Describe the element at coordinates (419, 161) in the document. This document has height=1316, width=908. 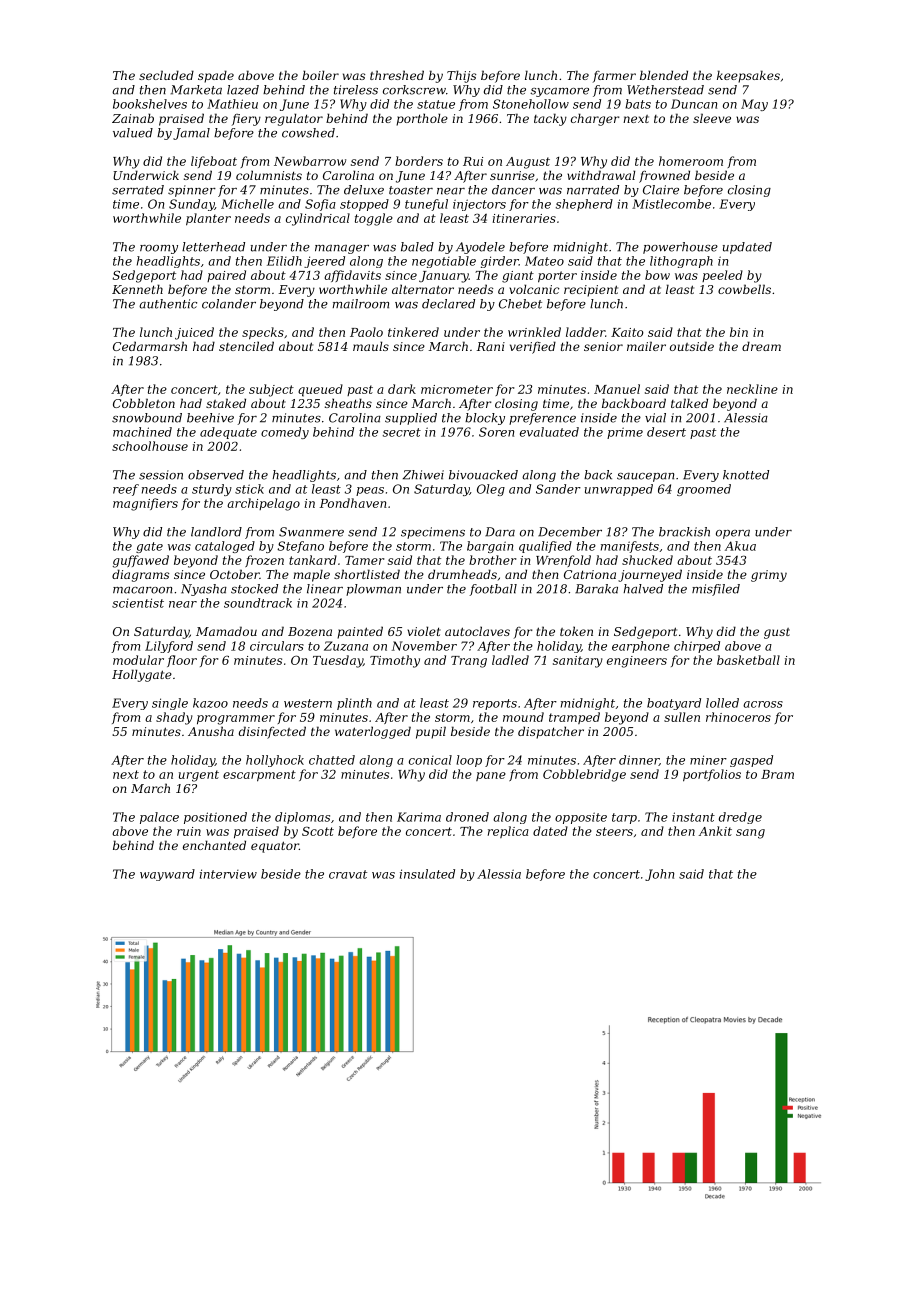
I see `borders` at that location.
